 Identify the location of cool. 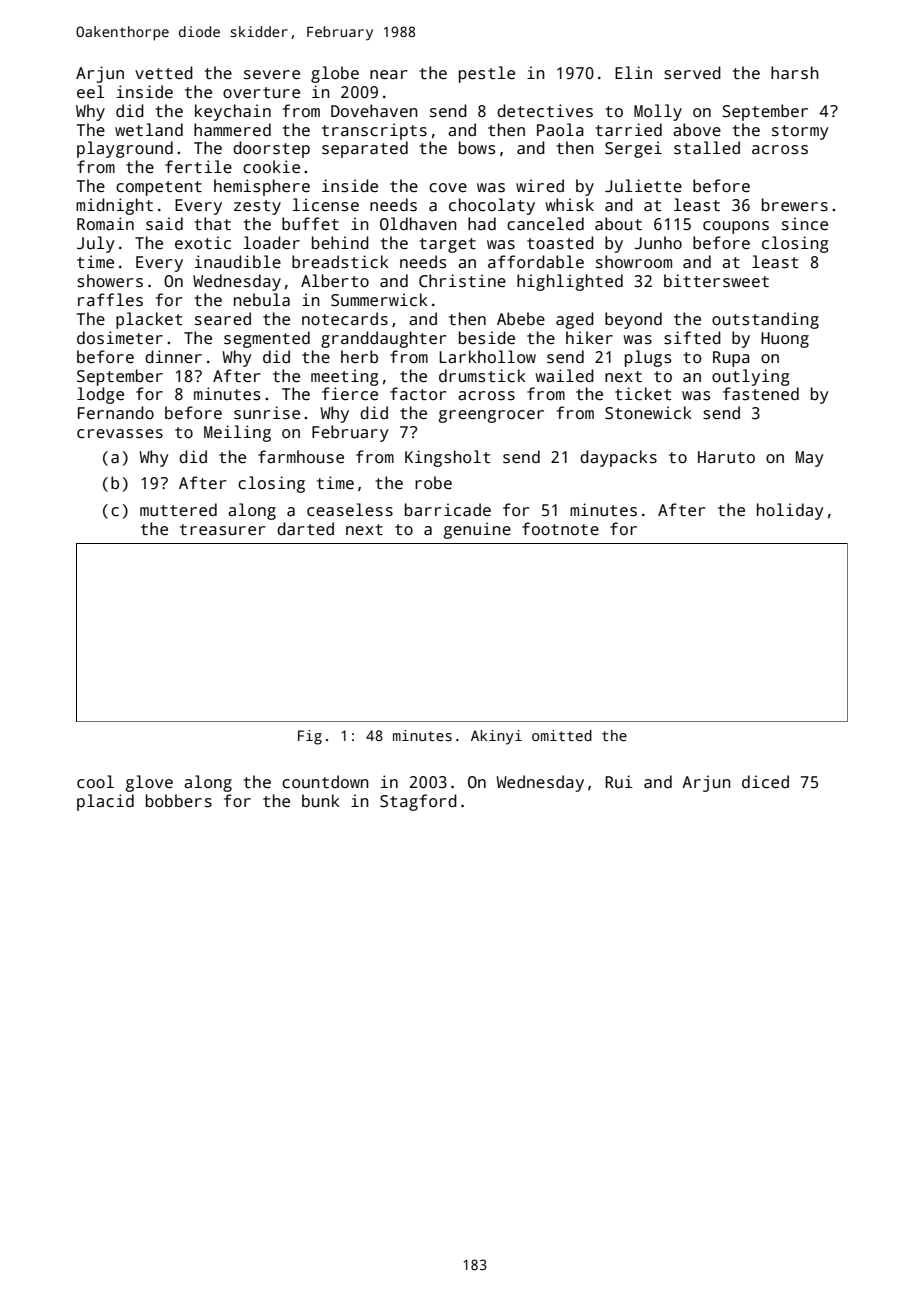
(95, 782).
